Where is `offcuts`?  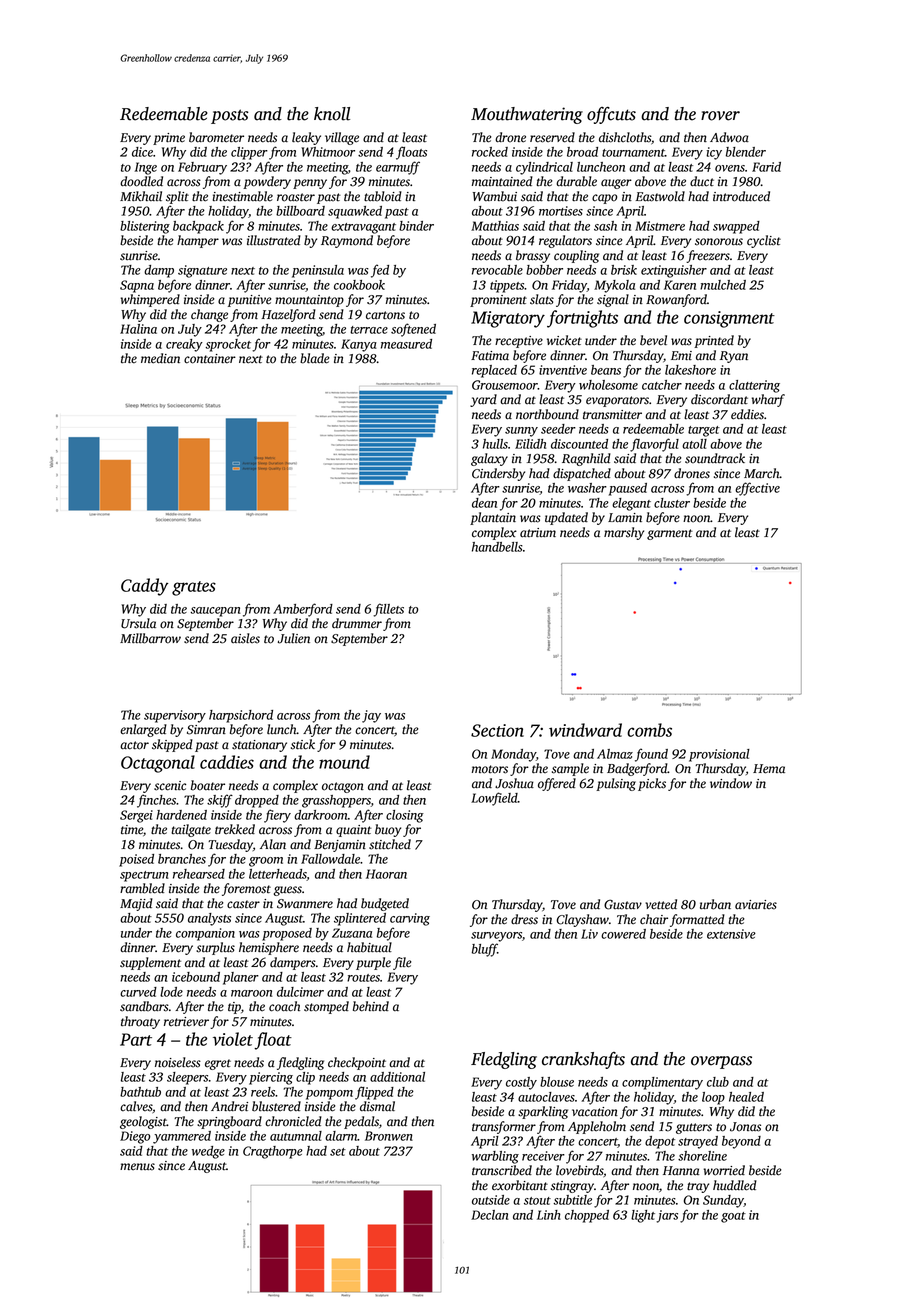 offcuts is located at coordinates (611, 115).
